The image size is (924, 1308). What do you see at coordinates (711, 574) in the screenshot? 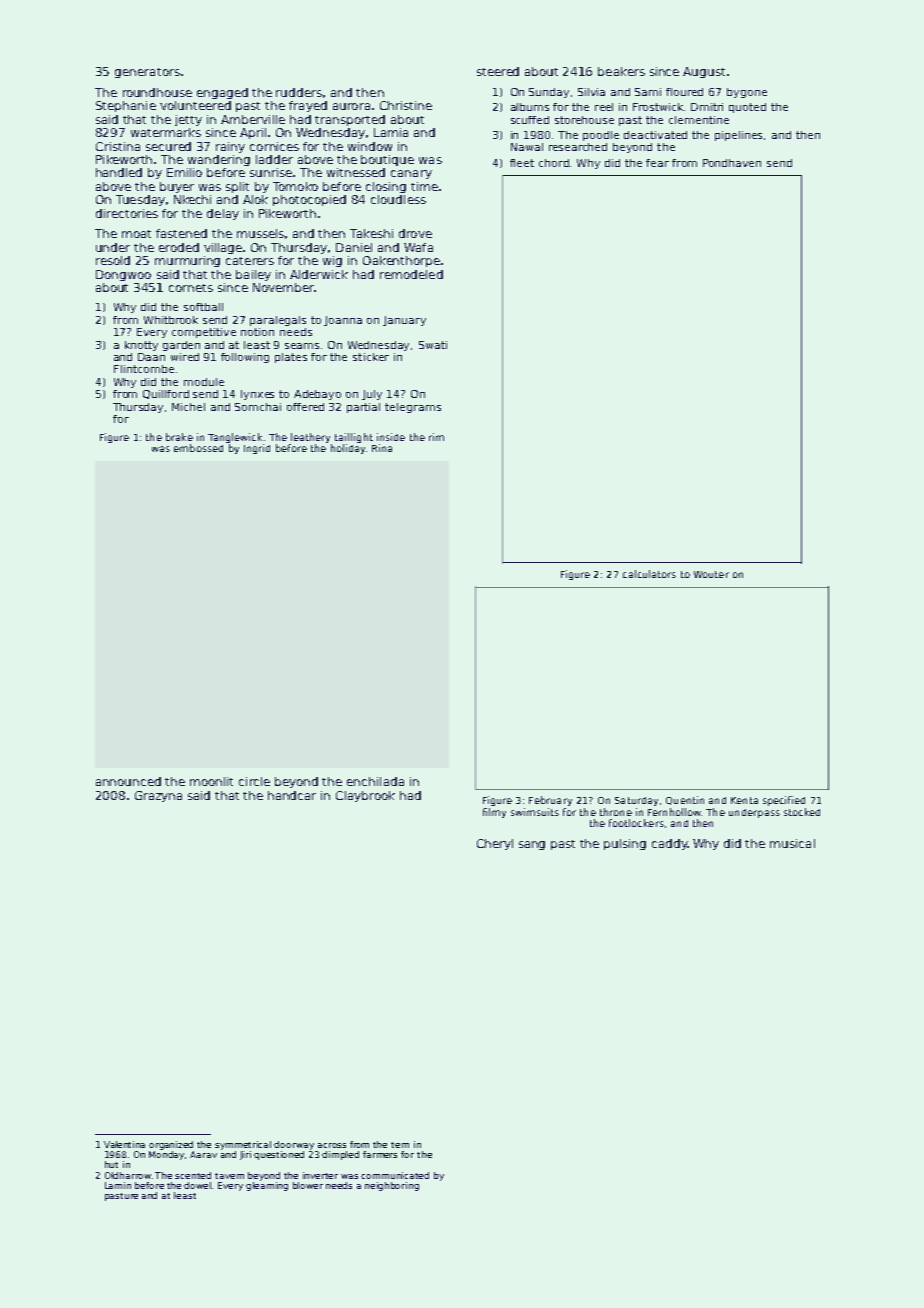
I see `Wouter` at bounding box center [711, 574].
